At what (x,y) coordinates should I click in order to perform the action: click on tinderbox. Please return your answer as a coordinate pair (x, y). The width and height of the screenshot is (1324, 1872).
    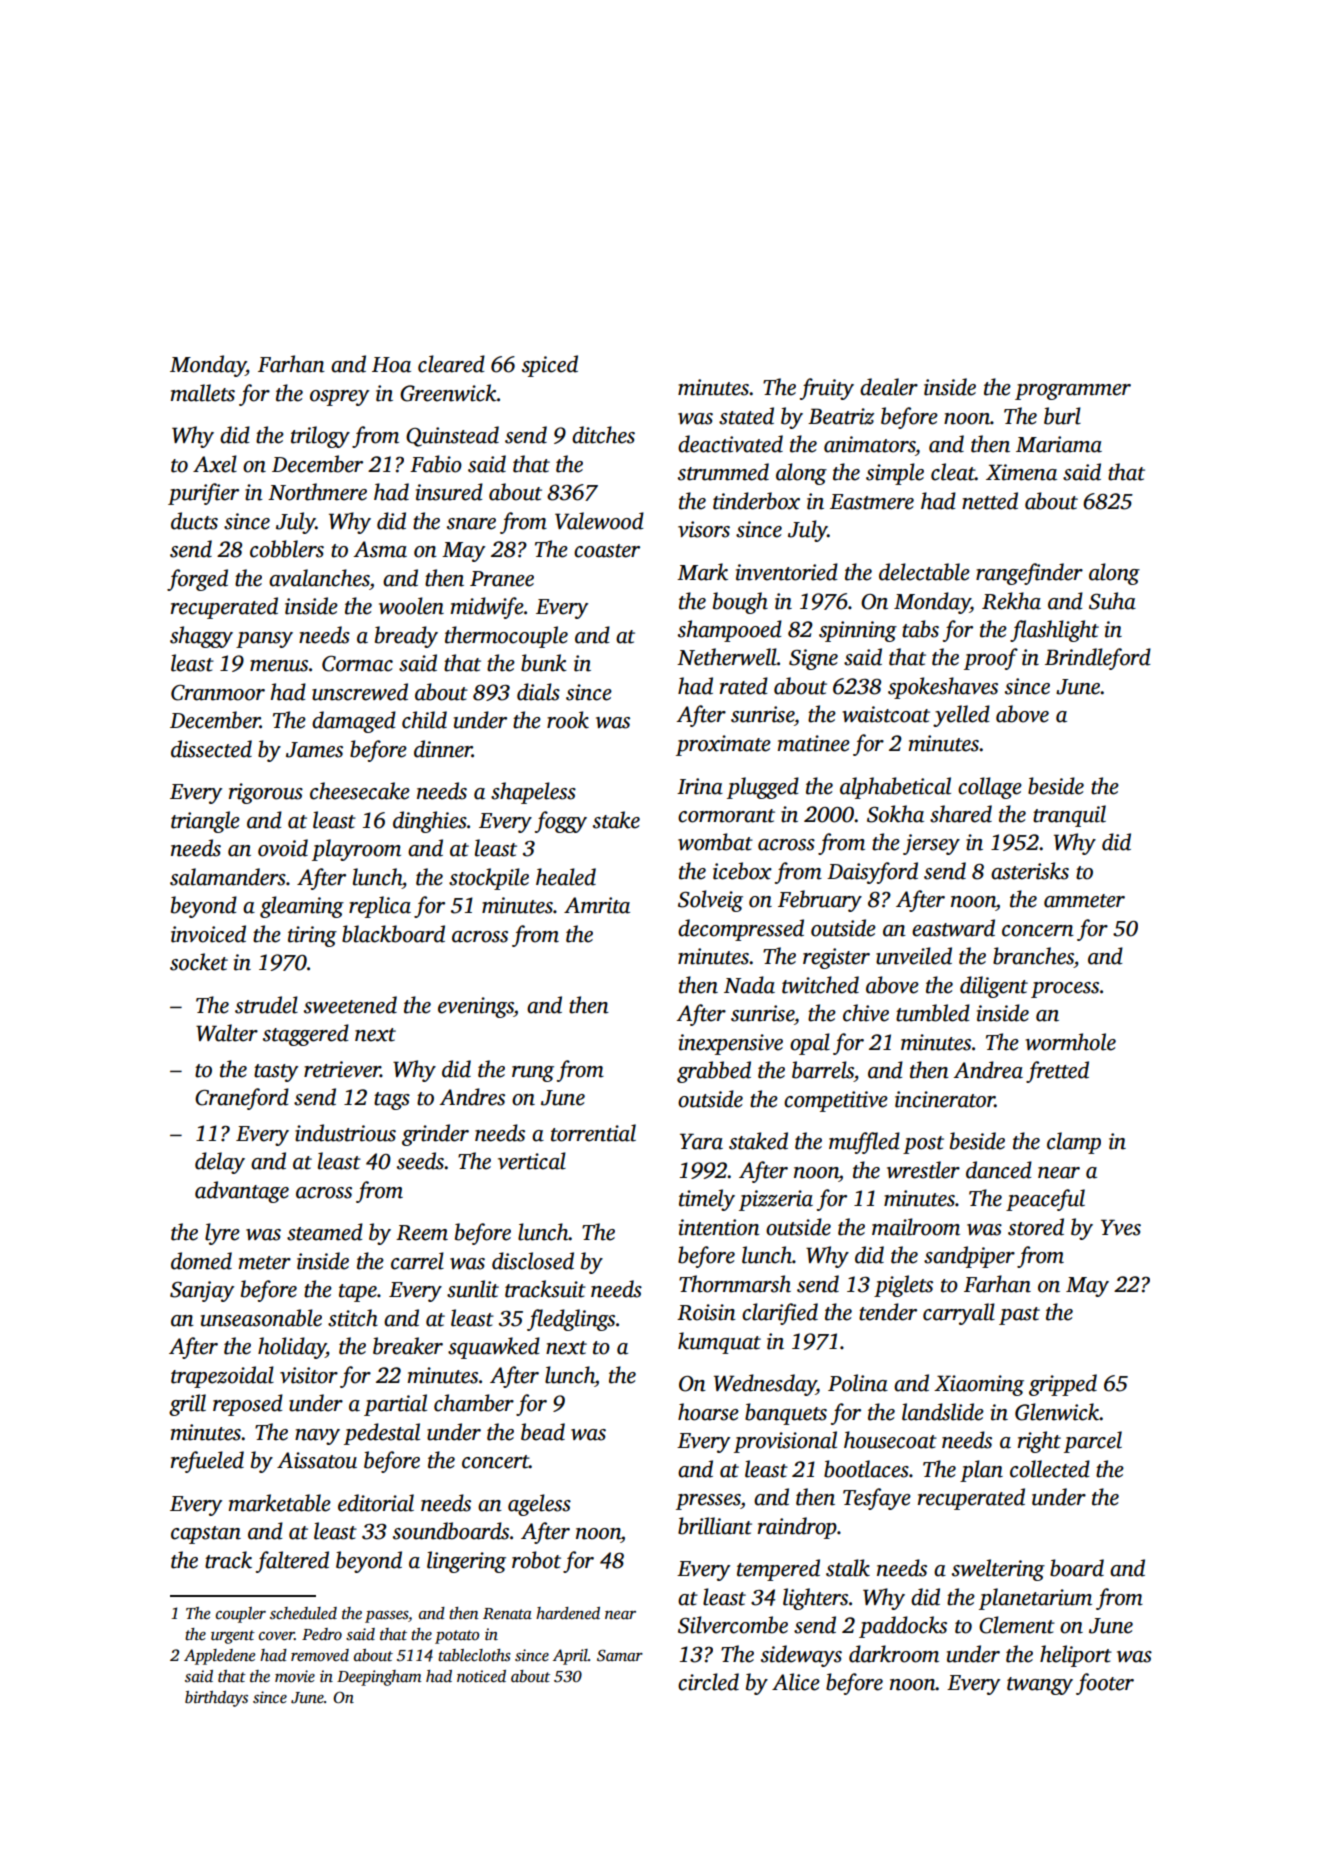
    Looking at the image, I should click on (756, 501).
